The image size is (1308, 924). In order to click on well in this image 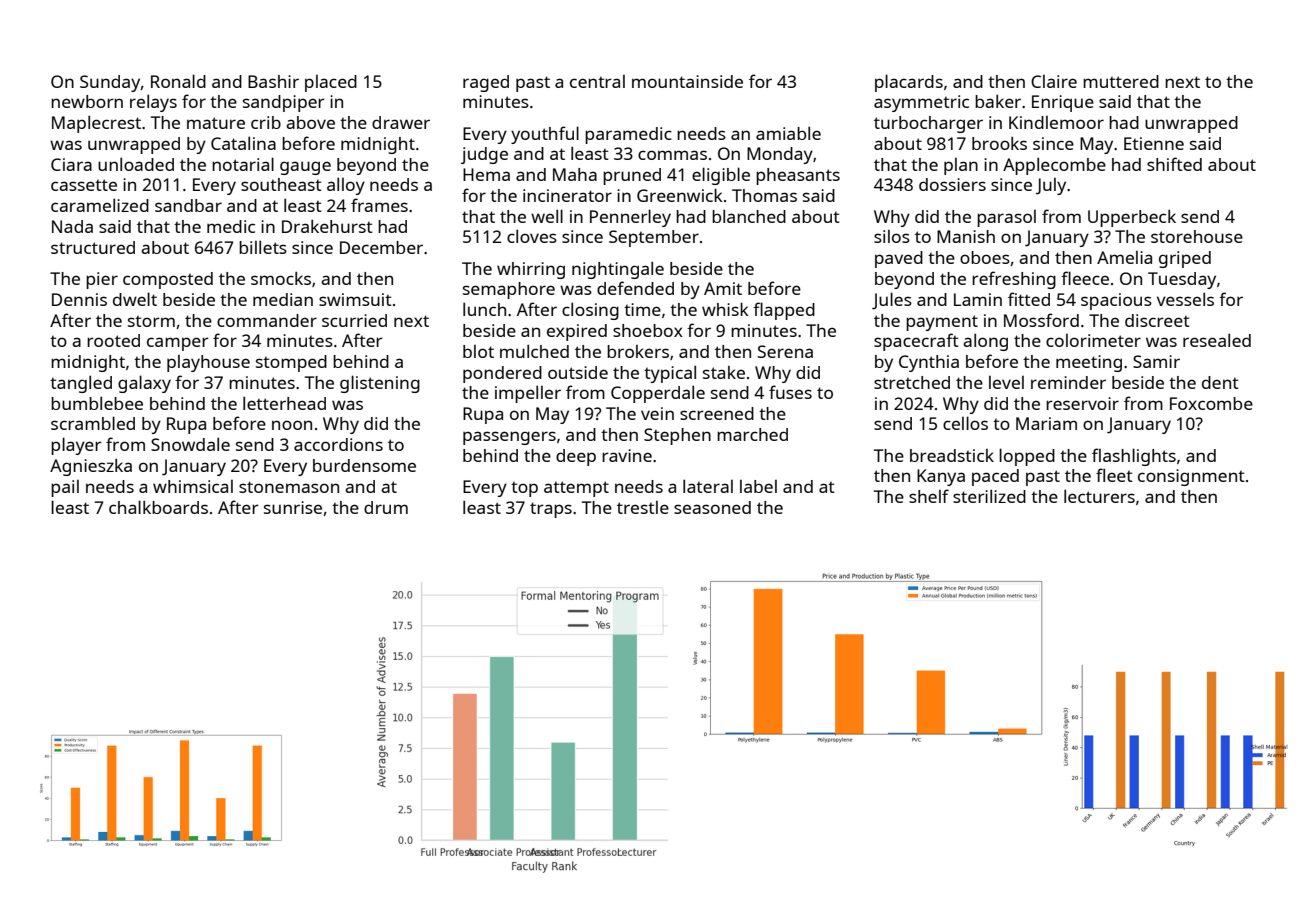, I will do `click(547, 216)`.
